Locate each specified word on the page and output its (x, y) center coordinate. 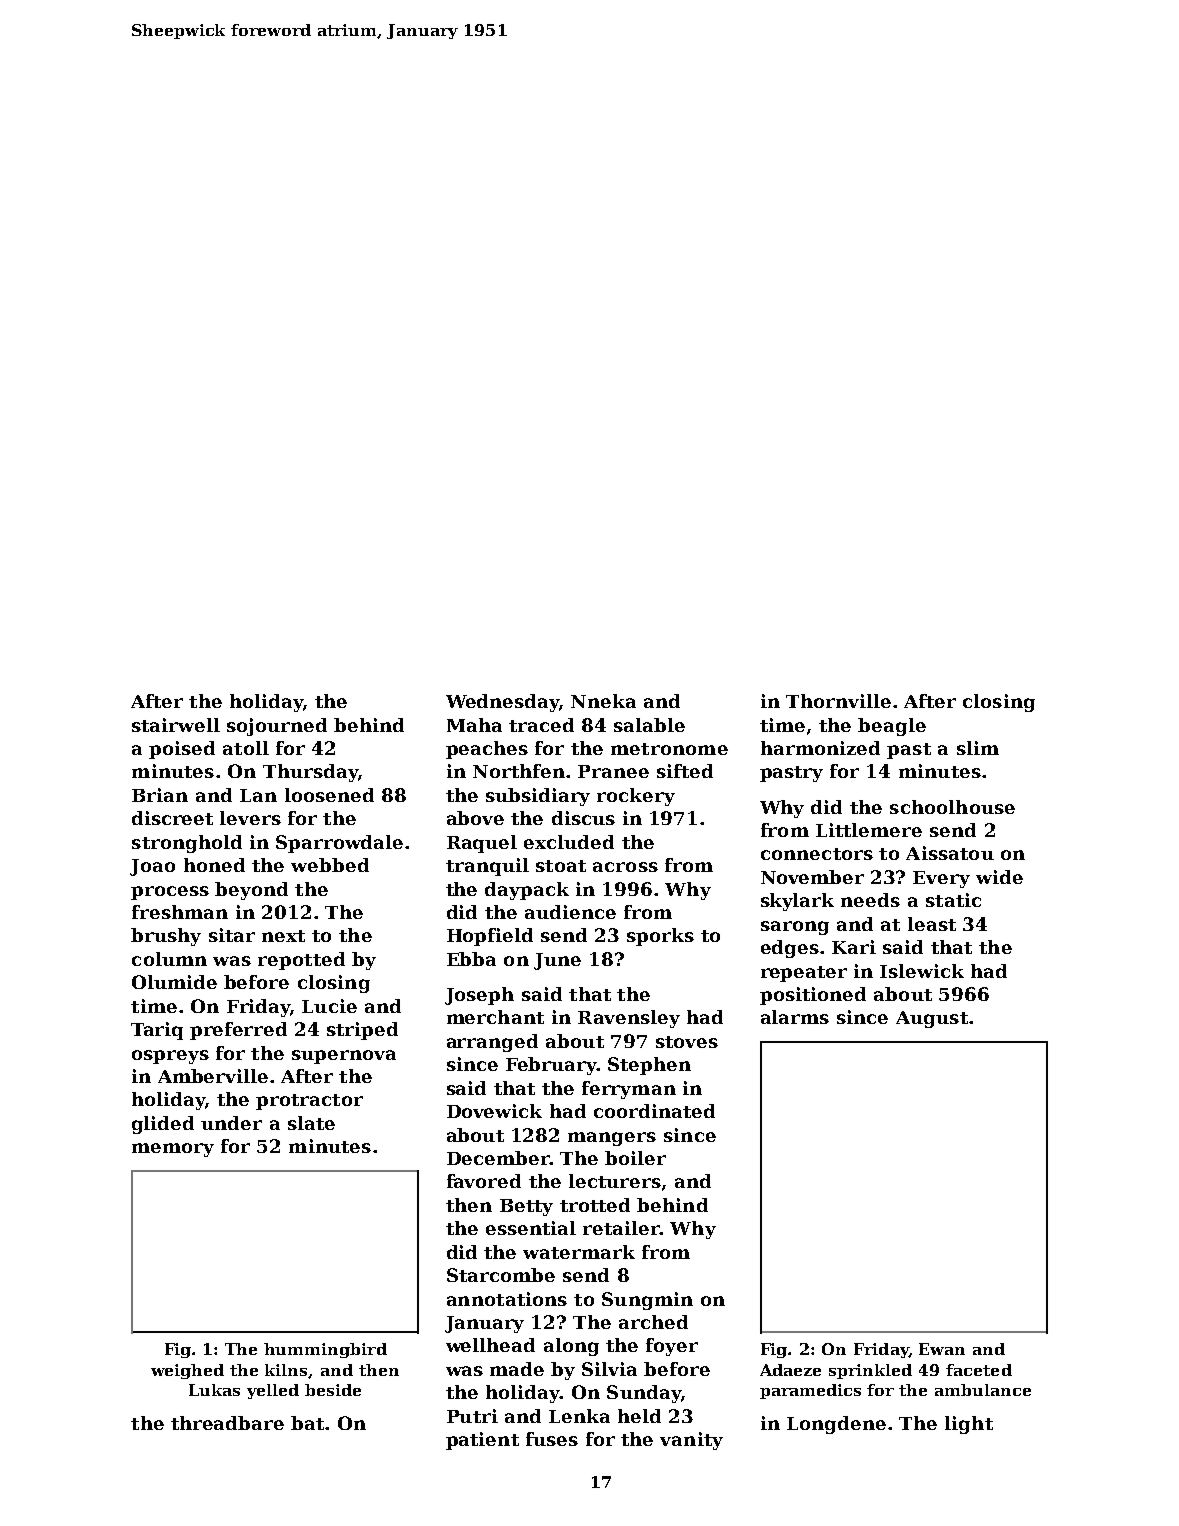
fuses (552, 1439)
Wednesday (502, 703)
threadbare (227, 1423)
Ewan (942, 1349)
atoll (246, 748)
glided (163, 1125)
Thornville (838, 701)
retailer (621, 1228)
